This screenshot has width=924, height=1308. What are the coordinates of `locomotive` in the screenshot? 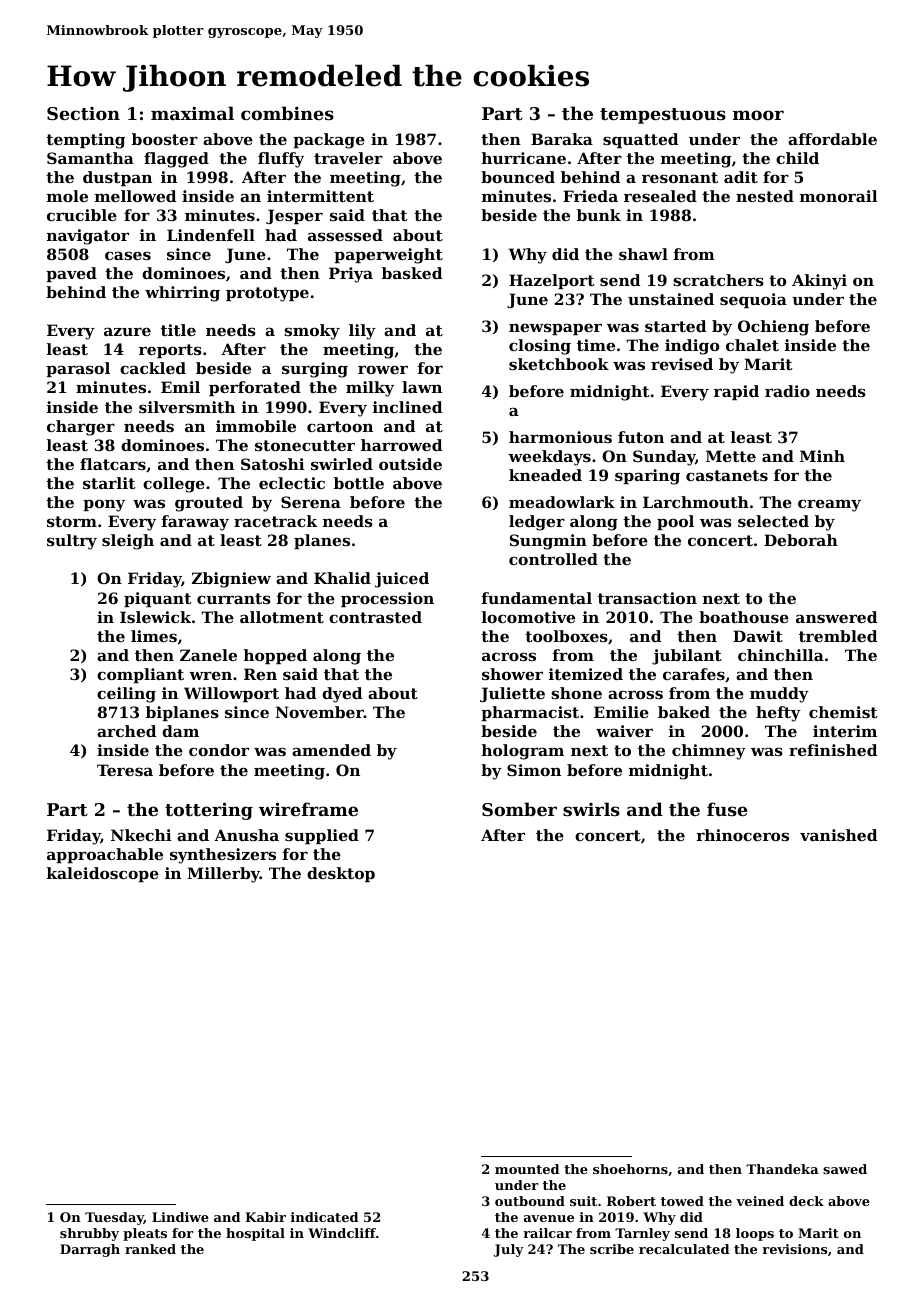 It's located at (528, 617).
